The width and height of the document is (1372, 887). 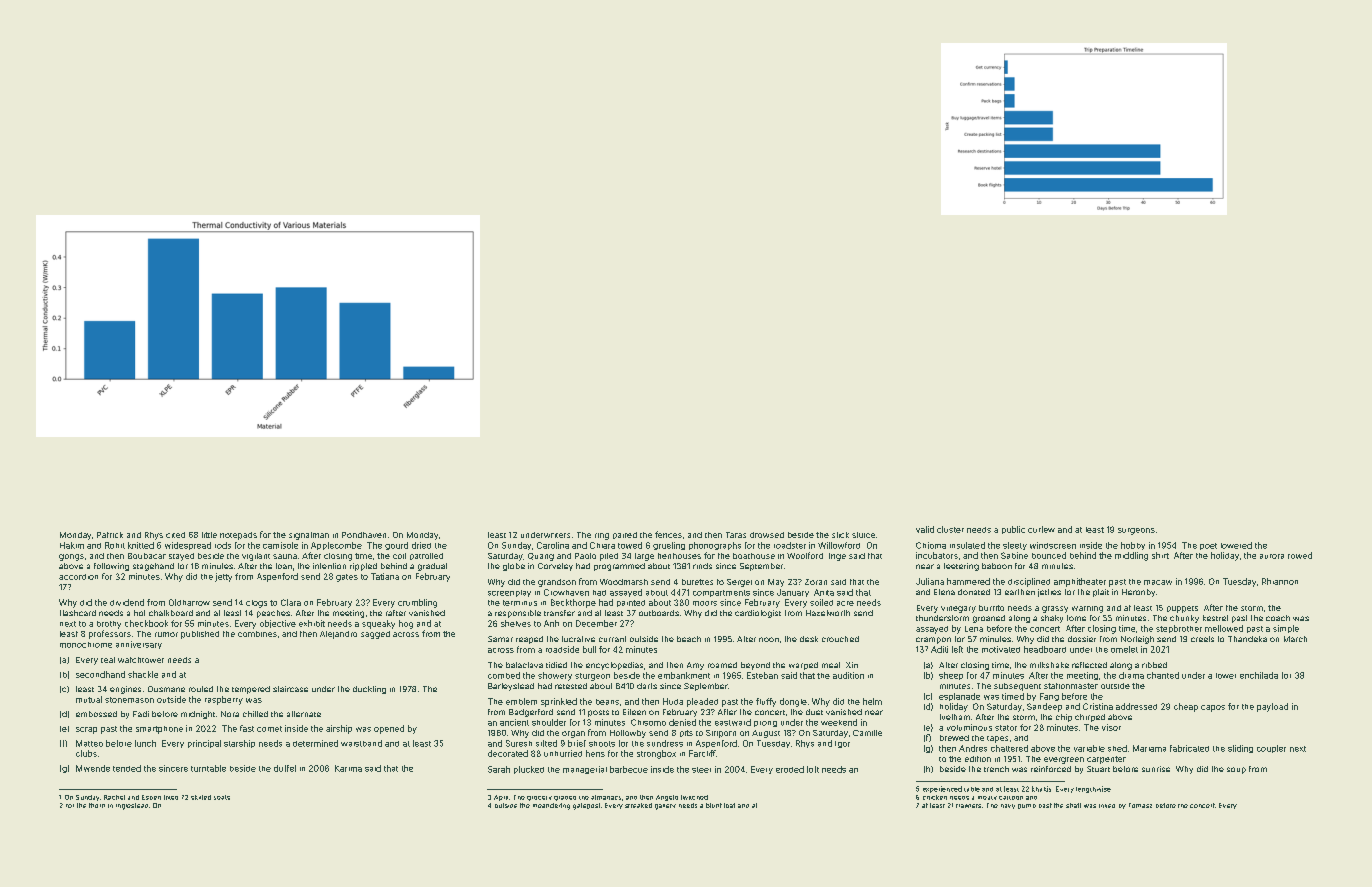 What do you see at coordinates (702, 566) in the document?
I see `rinds` at bounding box center [702, 566].
